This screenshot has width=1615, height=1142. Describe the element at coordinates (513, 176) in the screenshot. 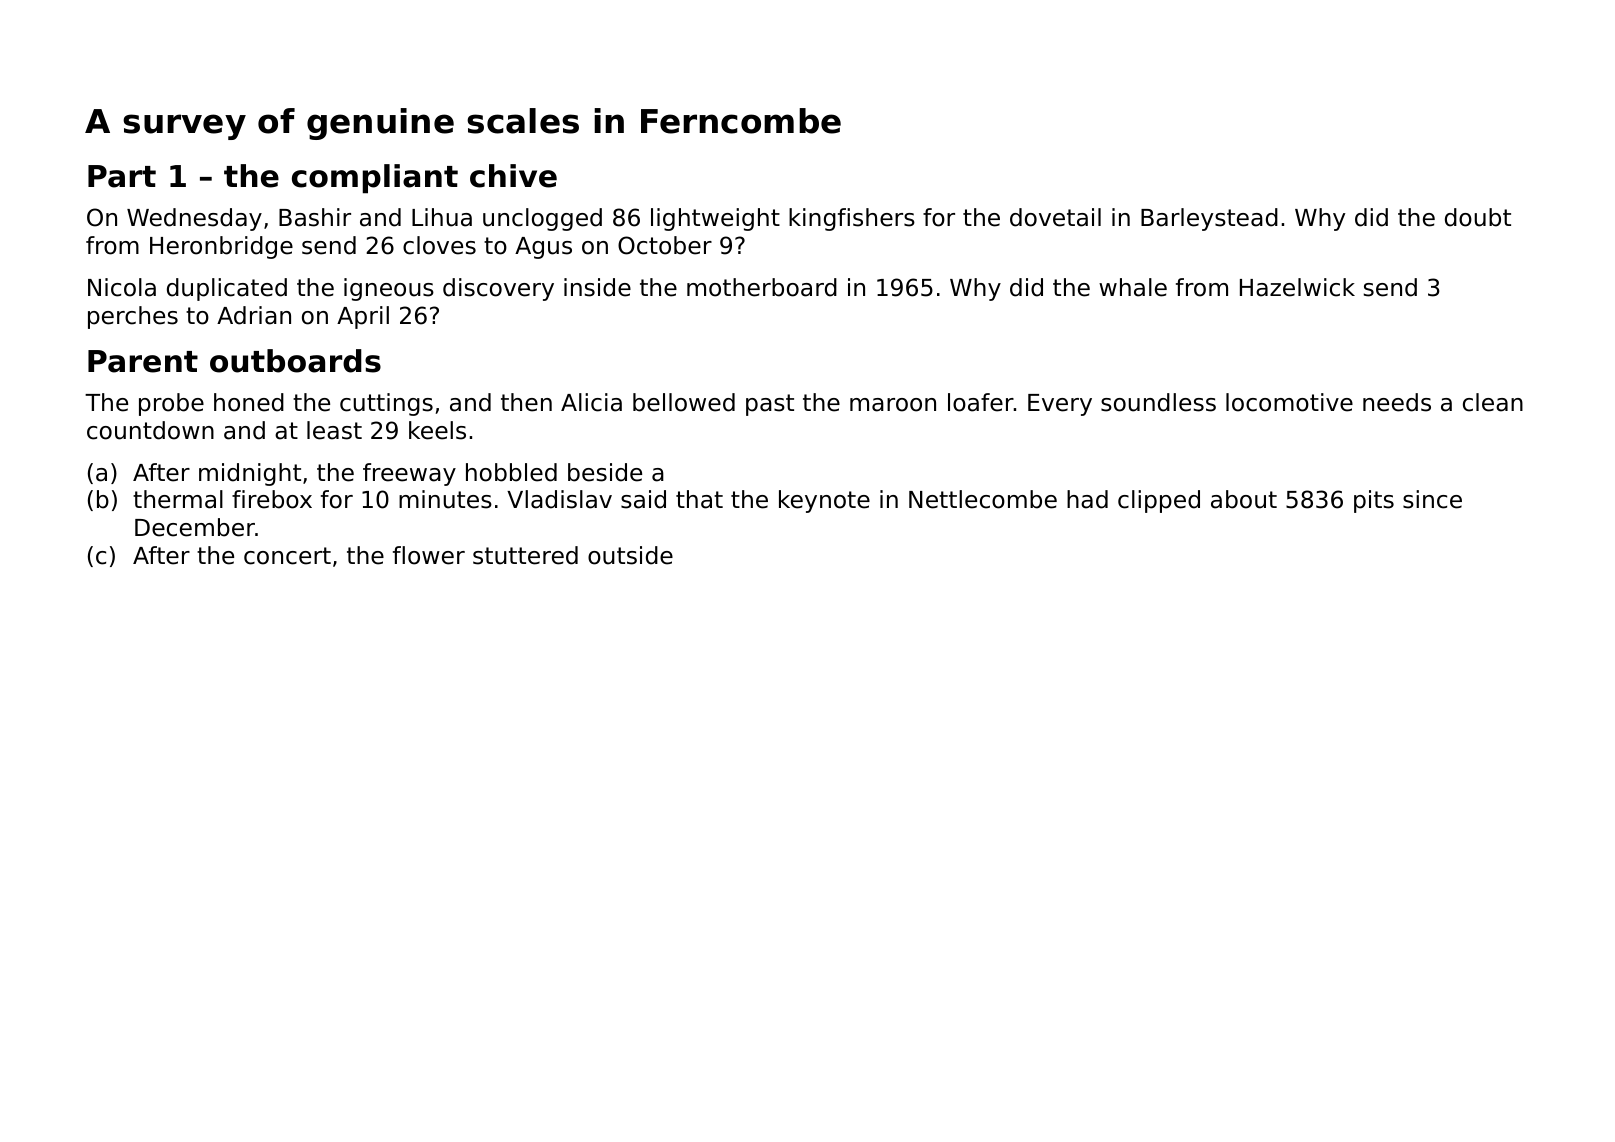

I see `chive` at that location.
